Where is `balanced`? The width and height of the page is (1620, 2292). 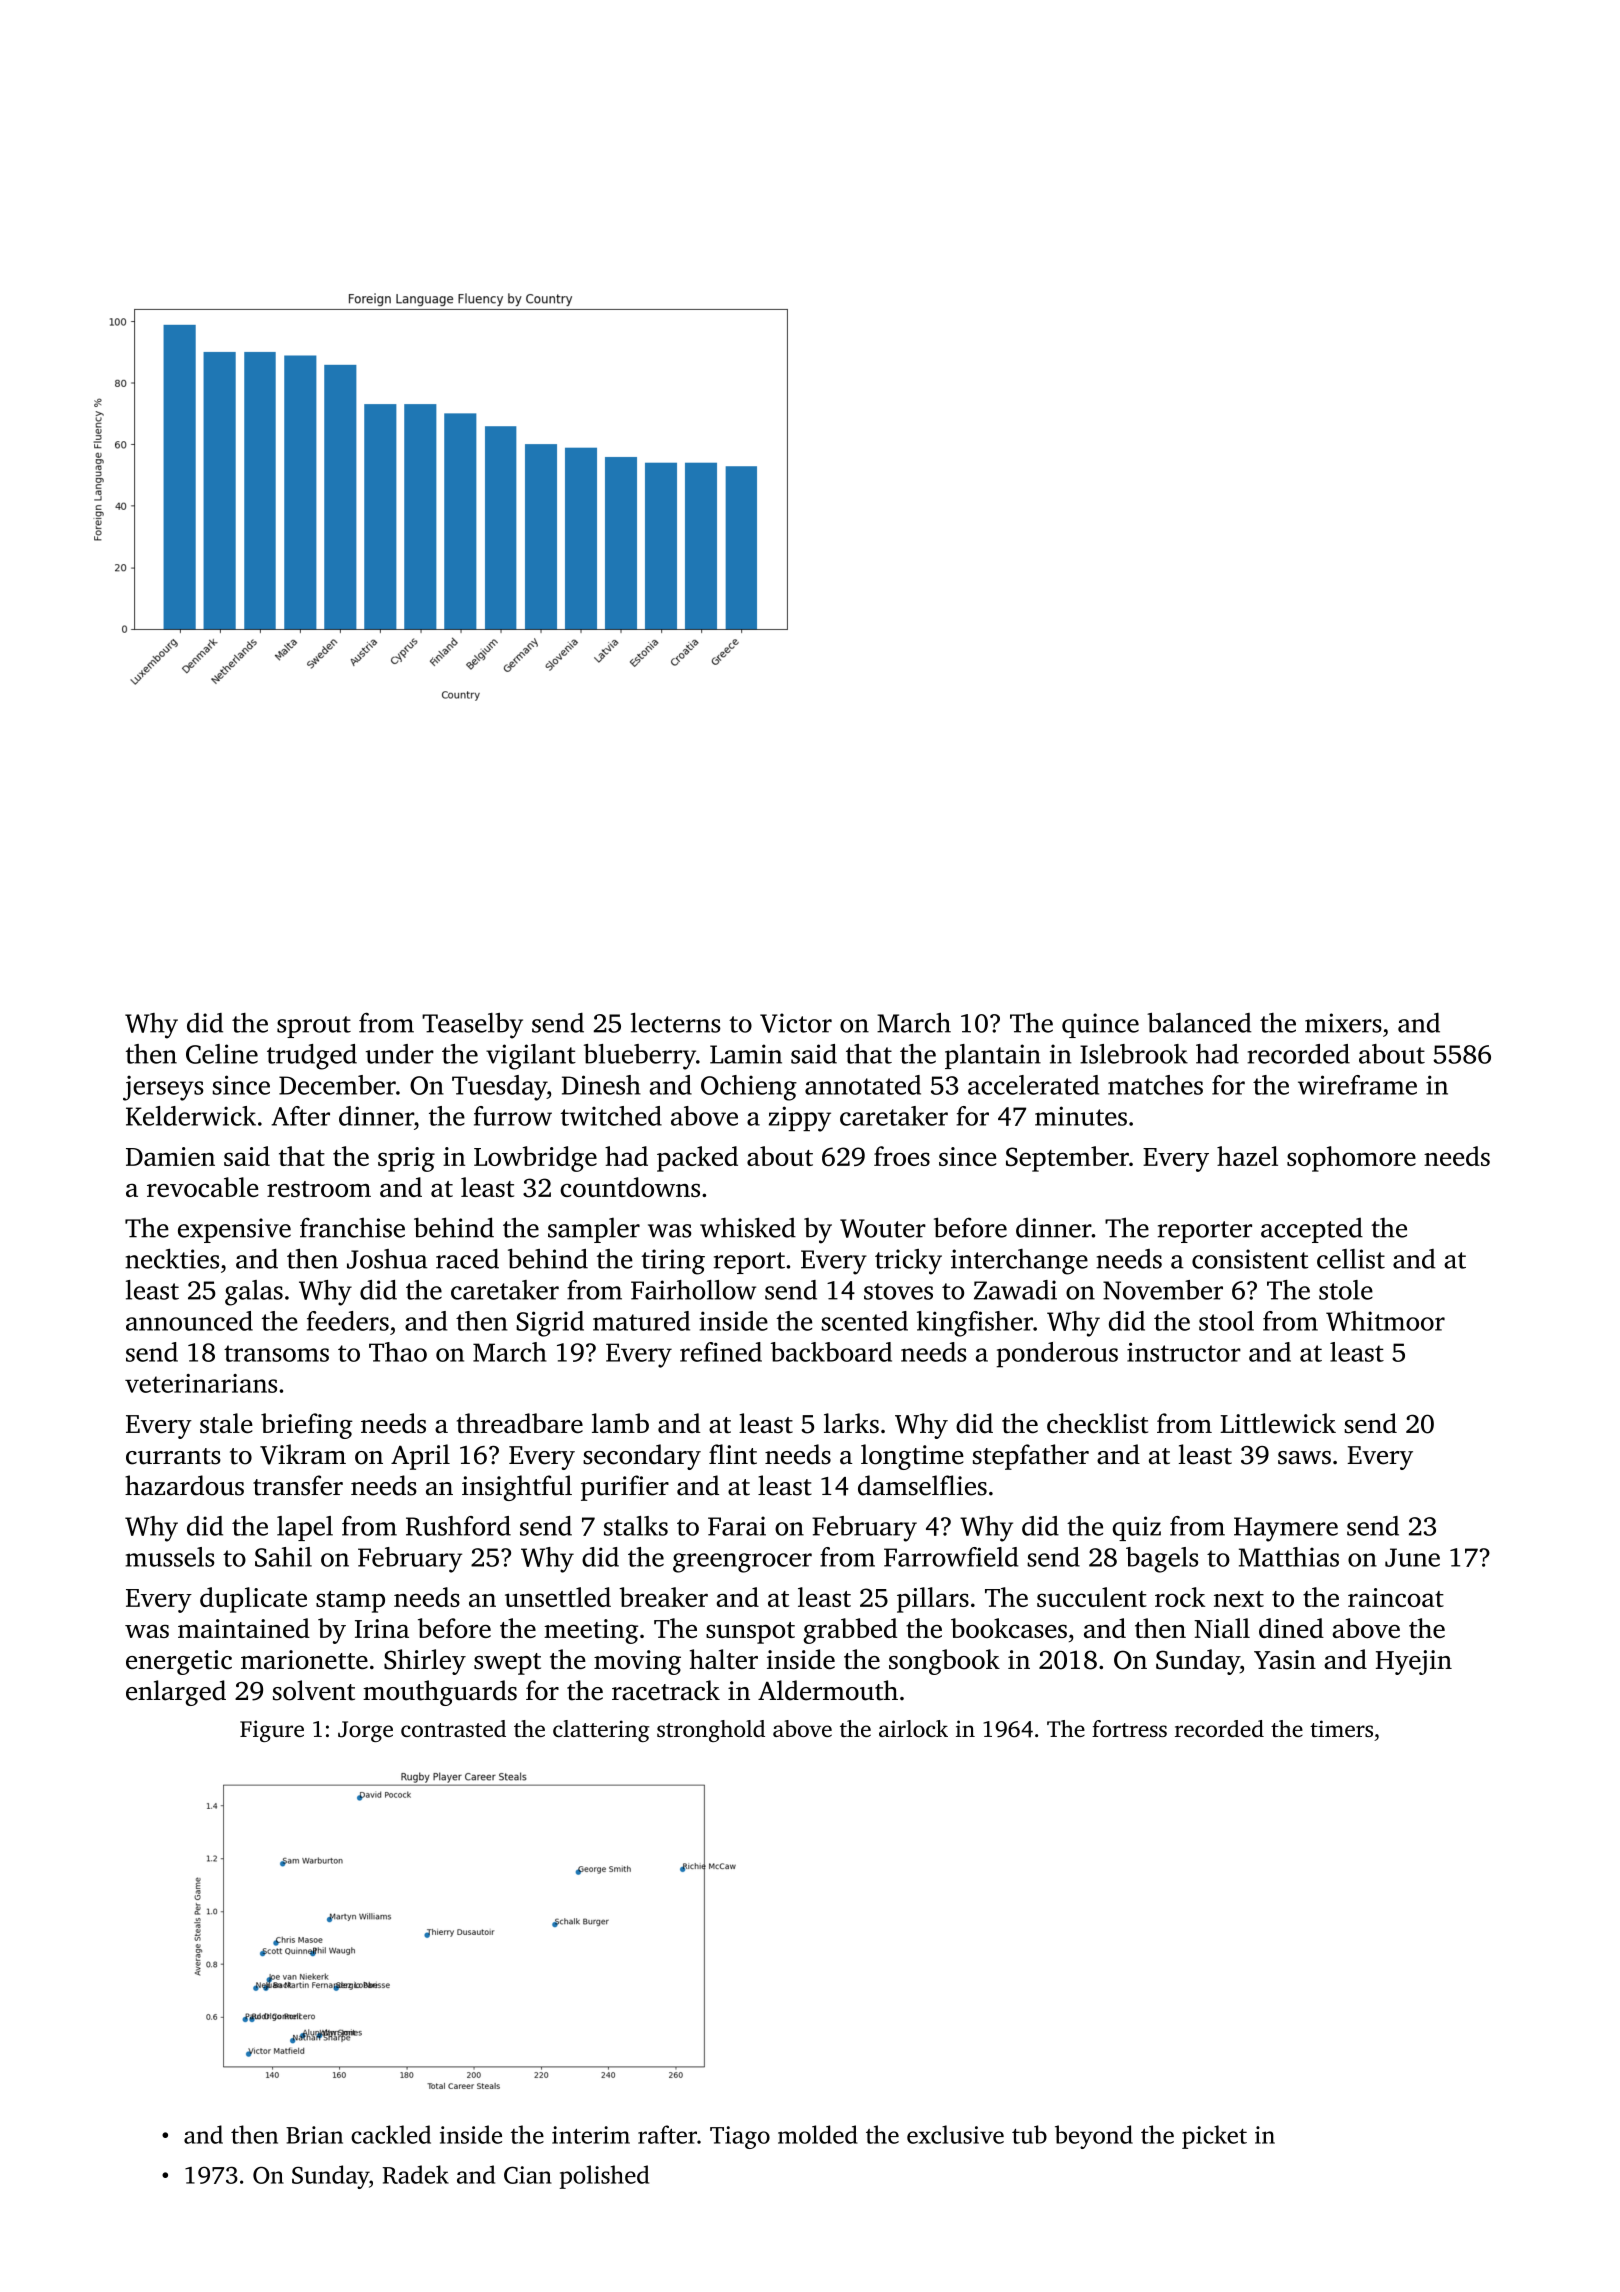
balanced is located at coordinates (1199, 1023).
